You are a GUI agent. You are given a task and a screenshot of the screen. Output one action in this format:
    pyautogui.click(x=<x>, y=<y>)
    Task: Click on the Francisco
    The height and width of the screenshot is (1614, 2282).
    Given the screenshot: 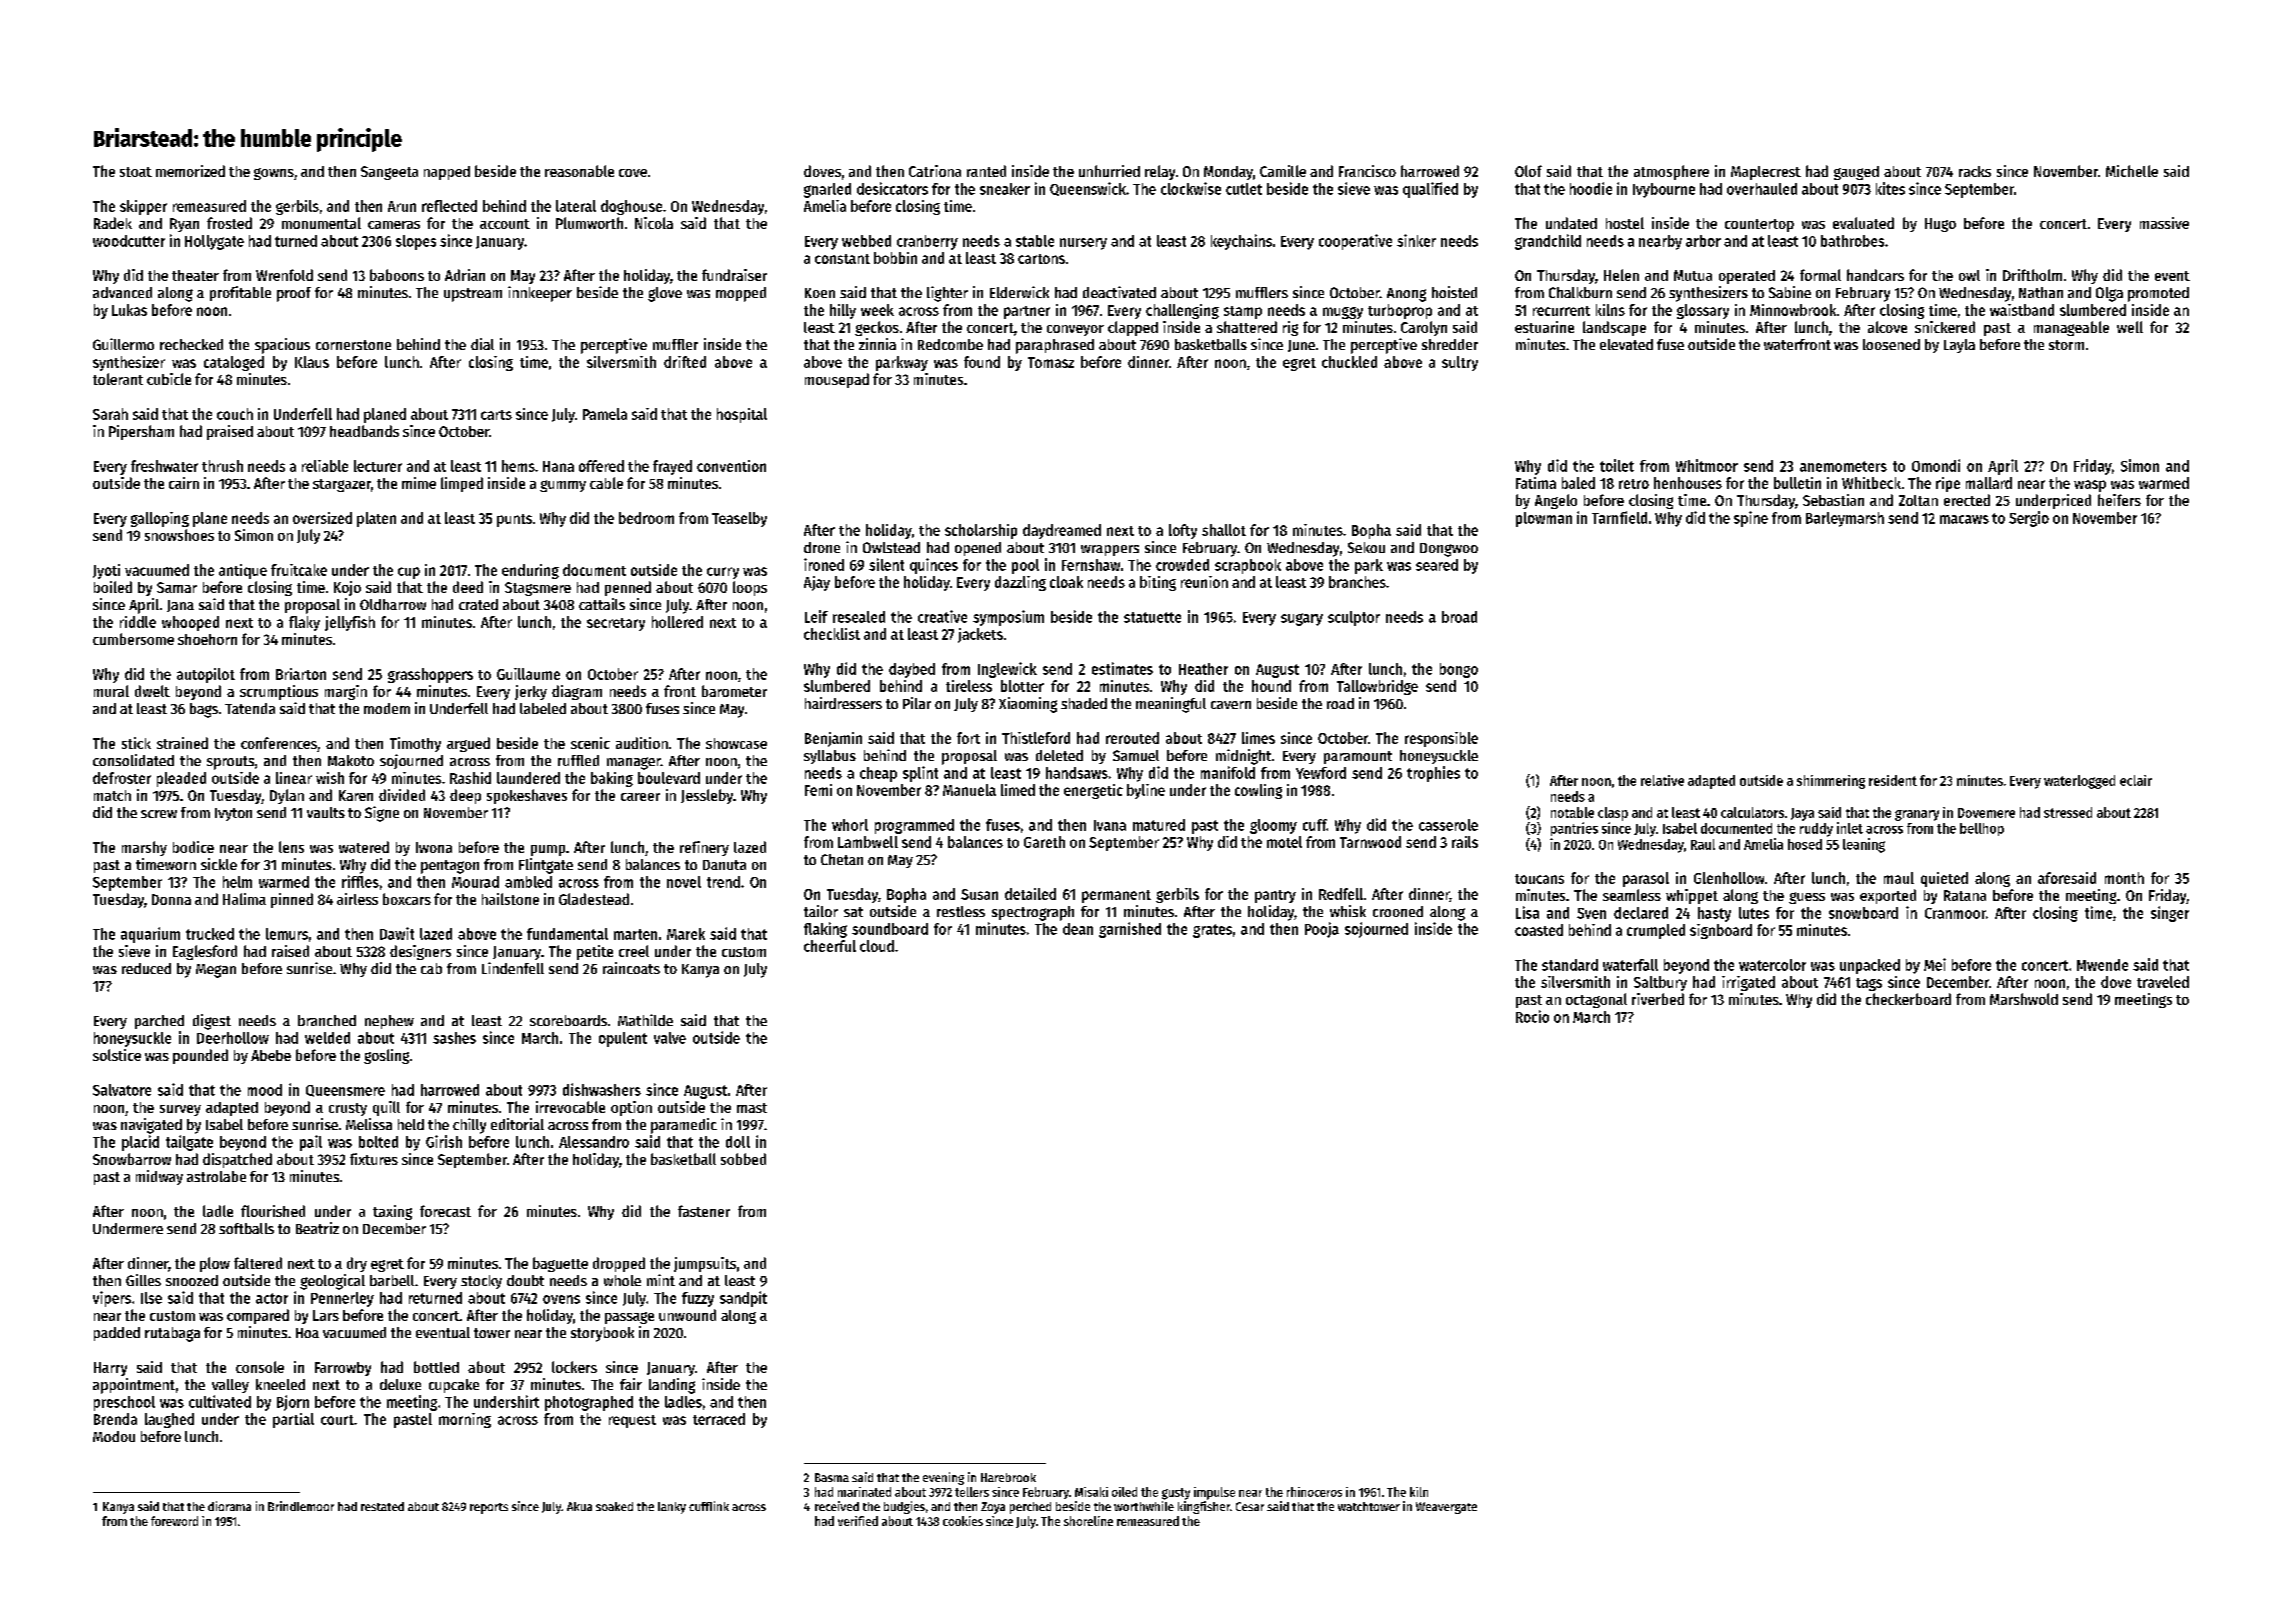 What is the action you would take?
    pyautogui.click(x=1367, y=171)
